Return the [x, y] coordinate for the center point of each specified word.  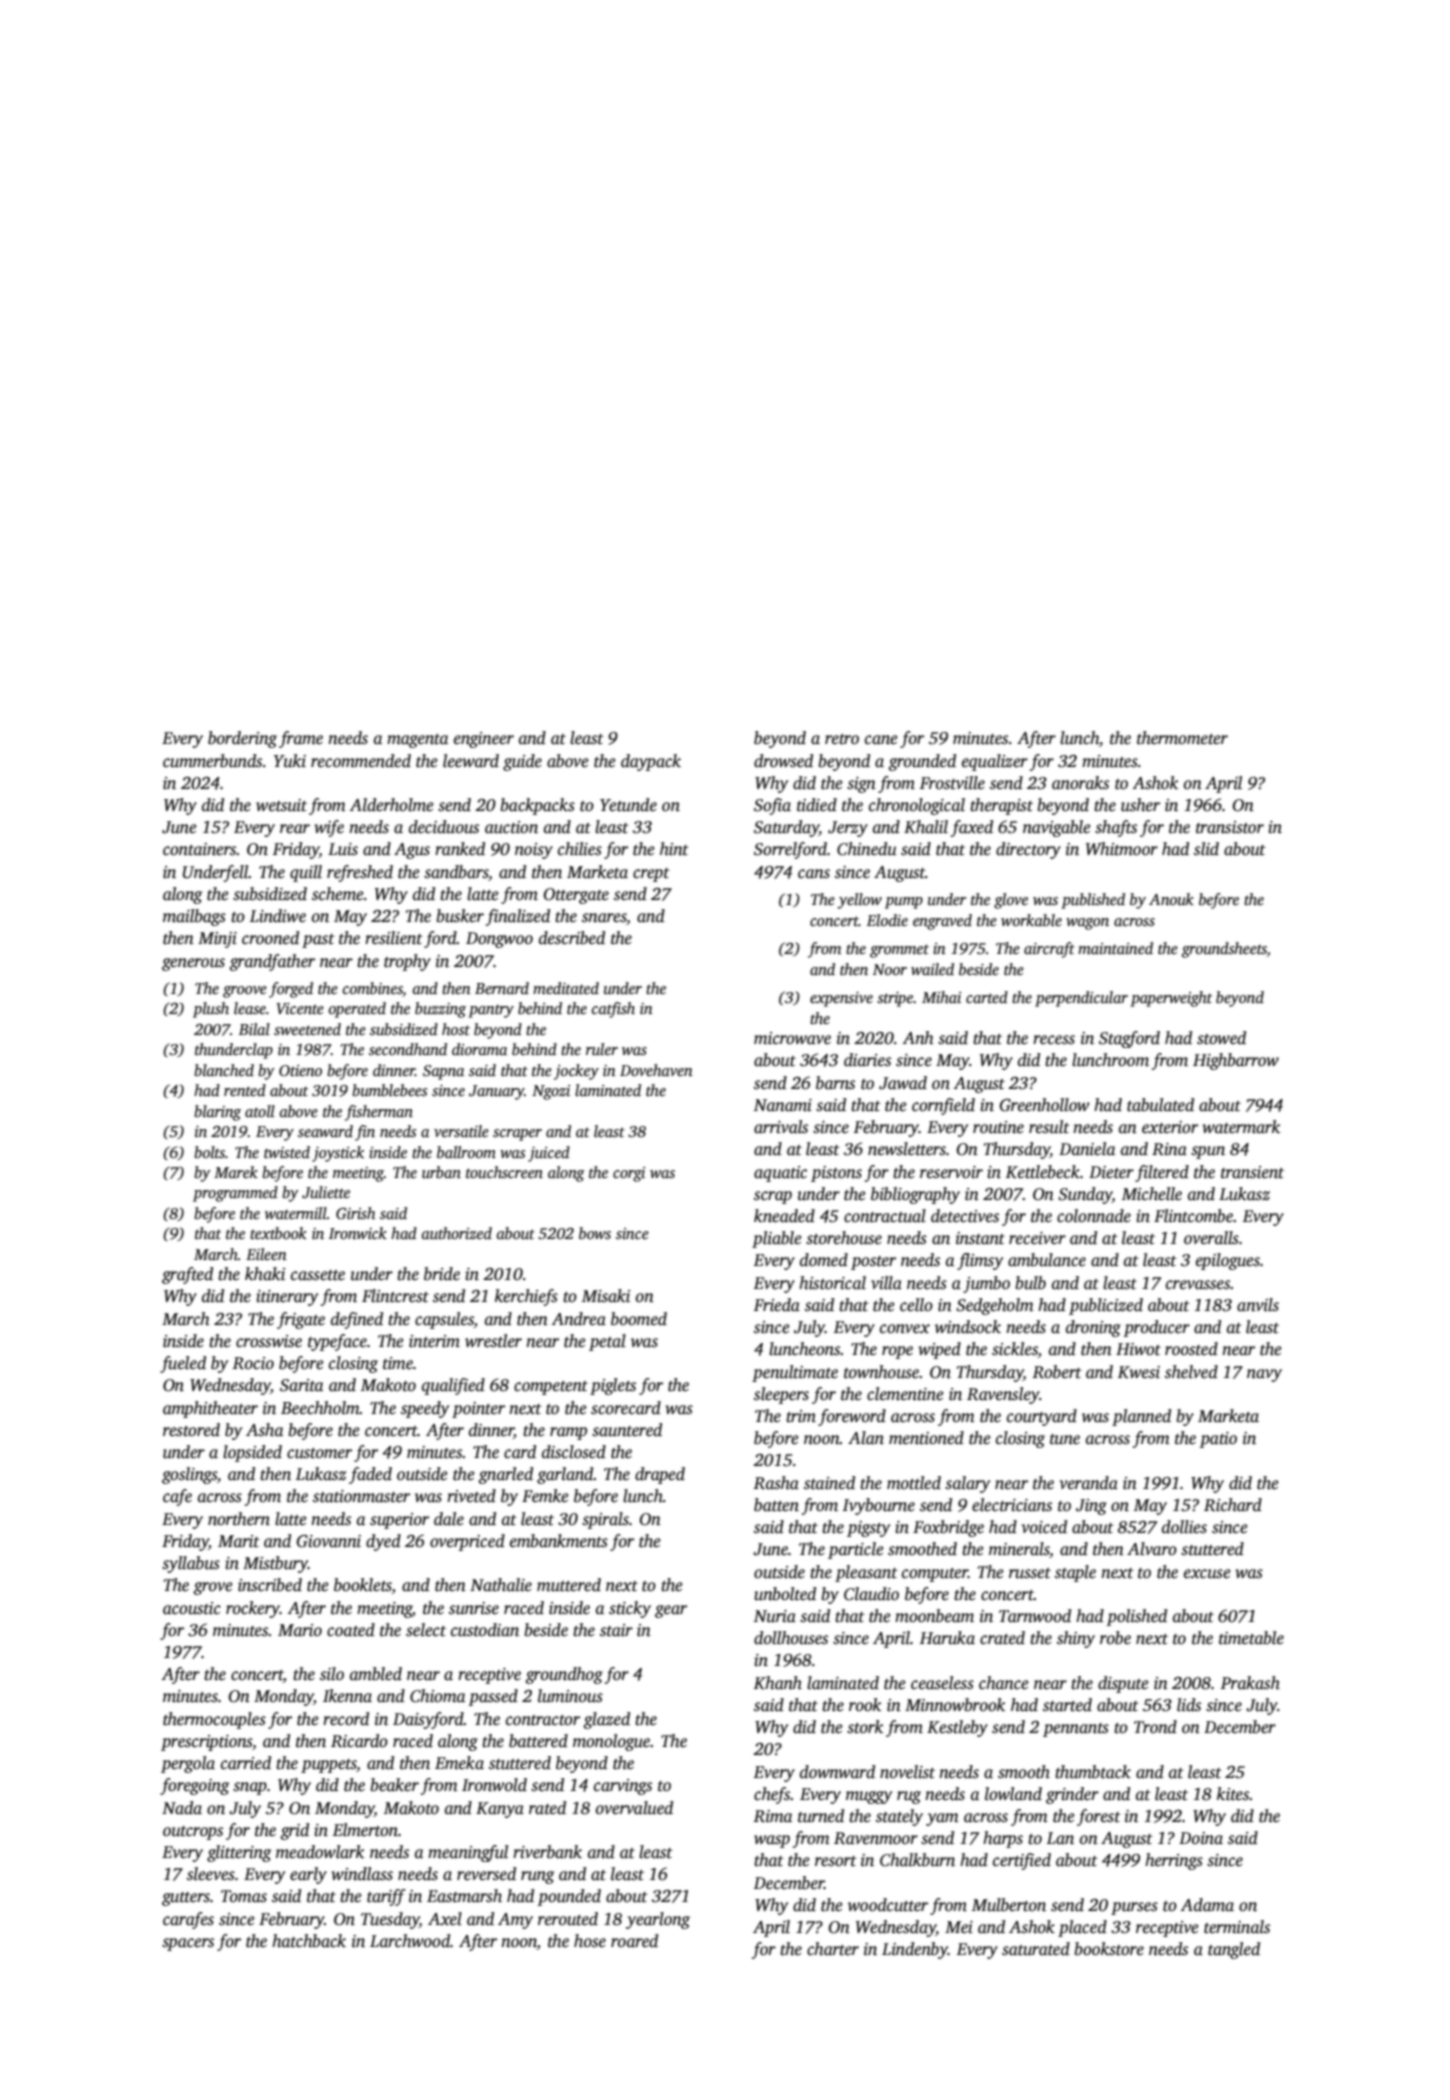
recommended [361, 761]
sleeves [211, 1874]
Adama [1207, 1905]
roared [634, 1941]
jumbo [986, 1284]
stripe [895, 999]
